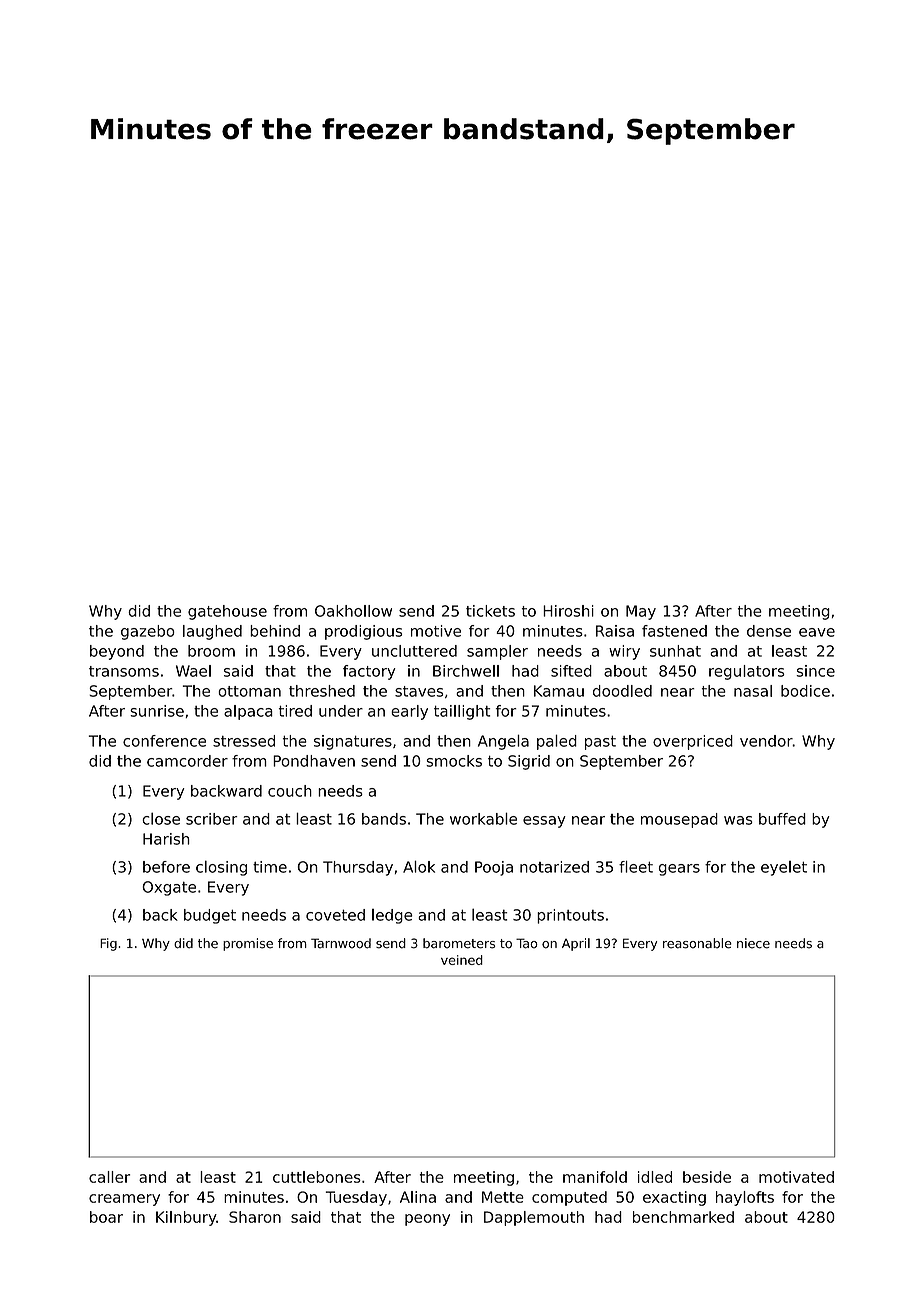 The width and height of the document is (924, 1308). What do you see at coordinates (161, 818) in the document?
I see `close` at bounding box center [161, 818].
